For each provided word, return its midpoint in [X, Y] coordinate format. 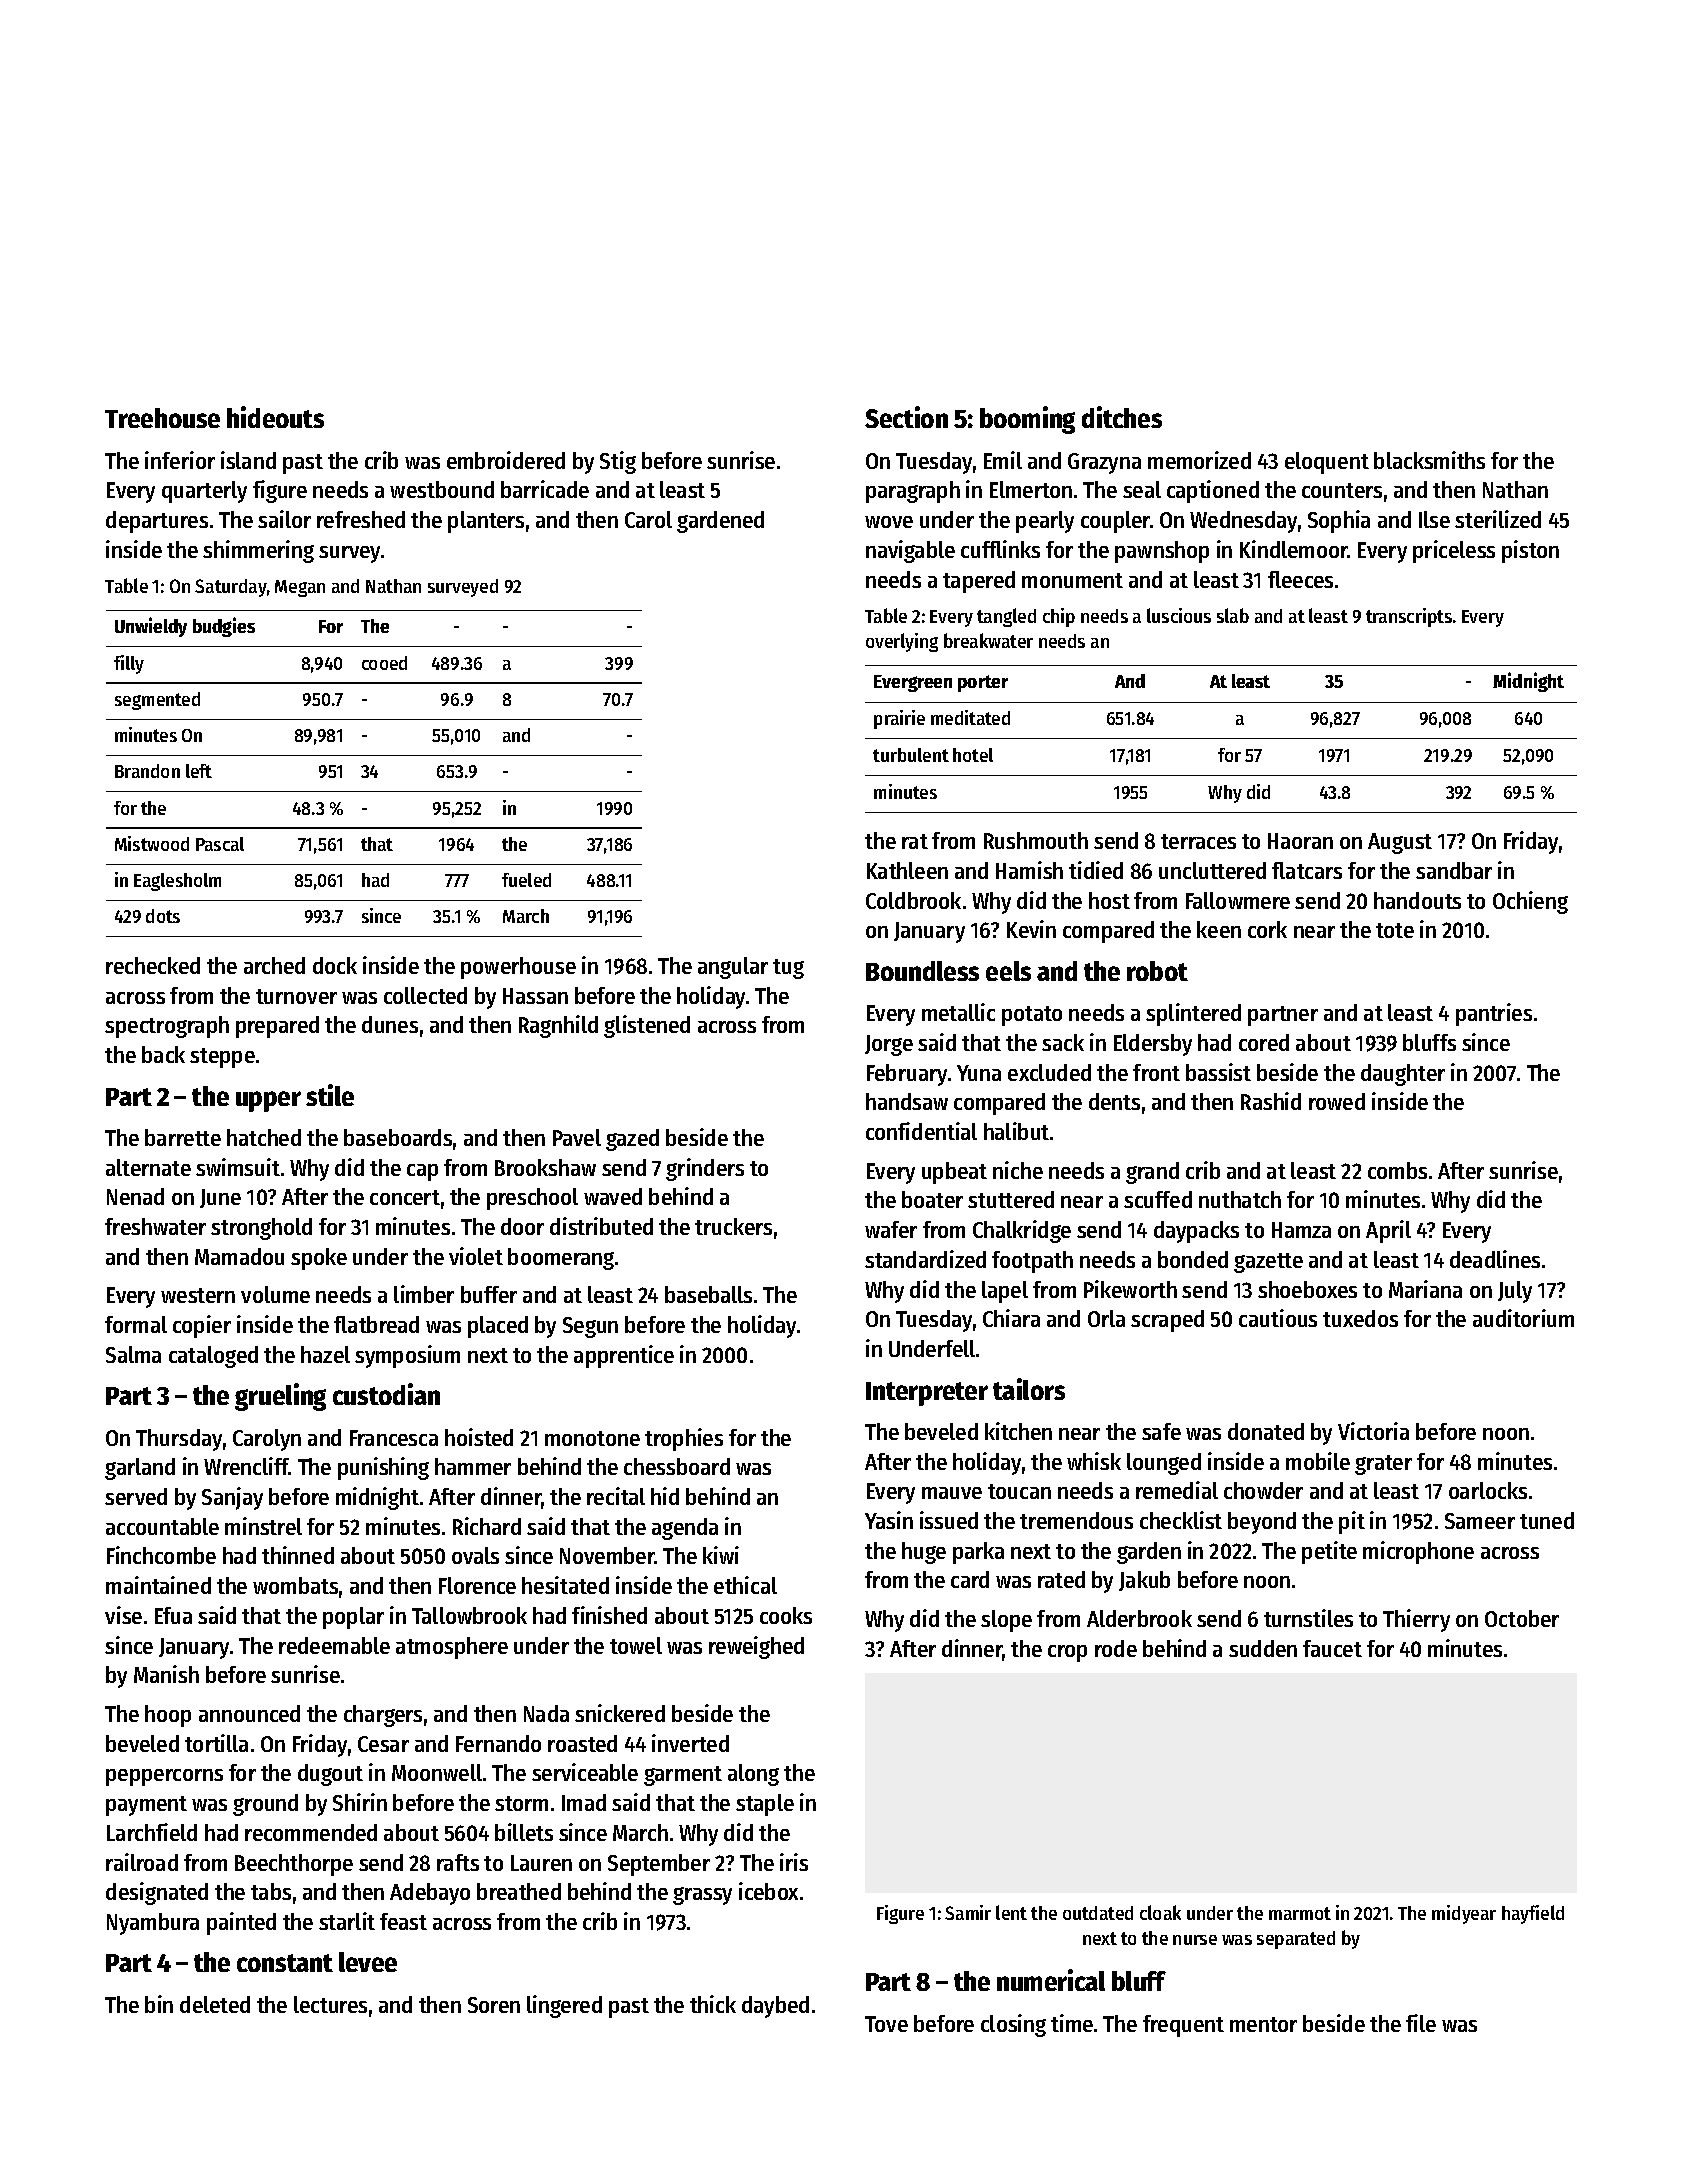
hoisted [479, 1437]
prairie [899, 719]
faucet [1332, 1648]
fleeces [1300, 579]
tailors [1029, 1389]
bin [159, 2004]
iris [794, 1862]
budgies [224, 627]
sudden [1263, 1648]
